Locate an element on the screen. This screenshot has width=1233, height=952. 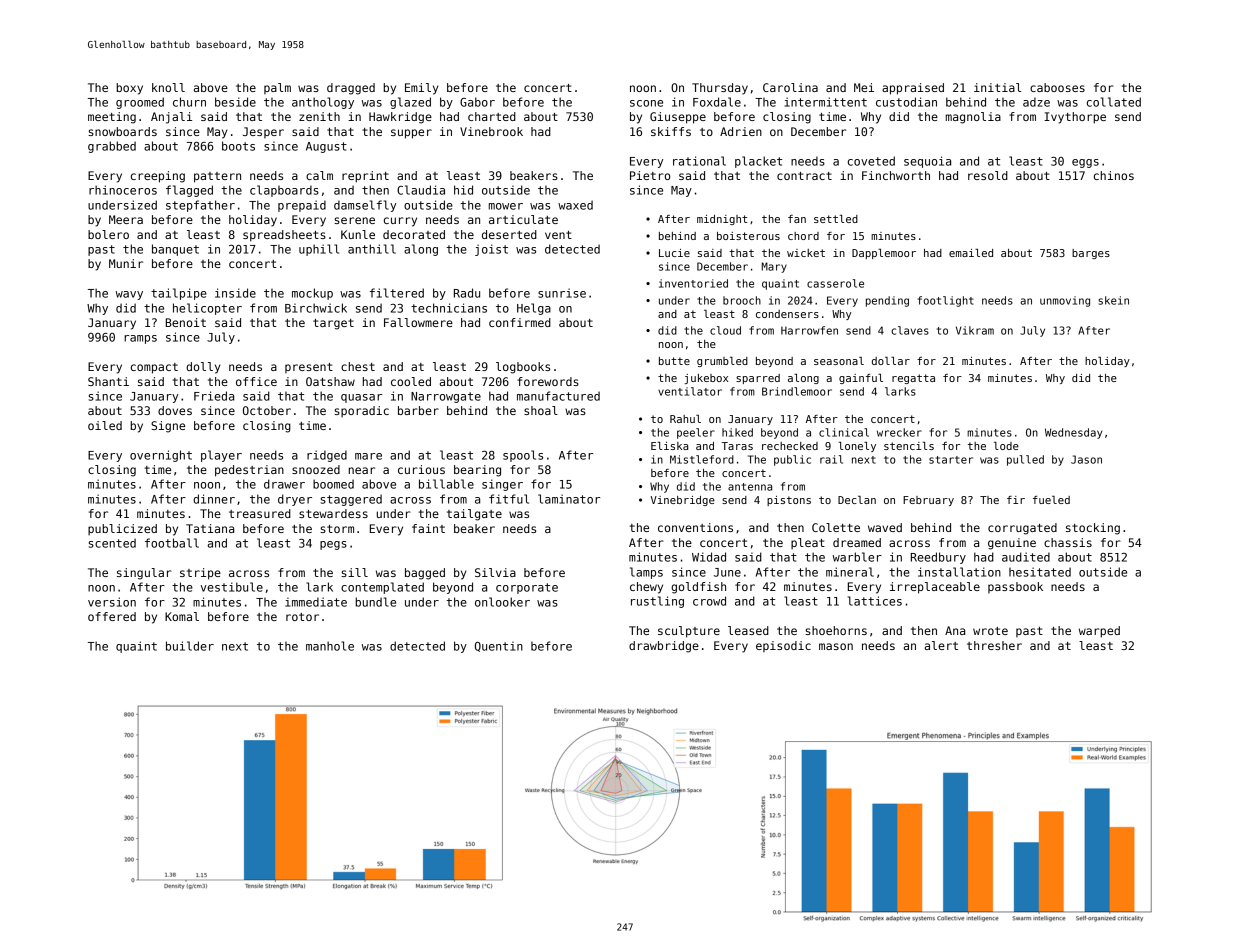
shoal is located at coordinates (541, 410).
